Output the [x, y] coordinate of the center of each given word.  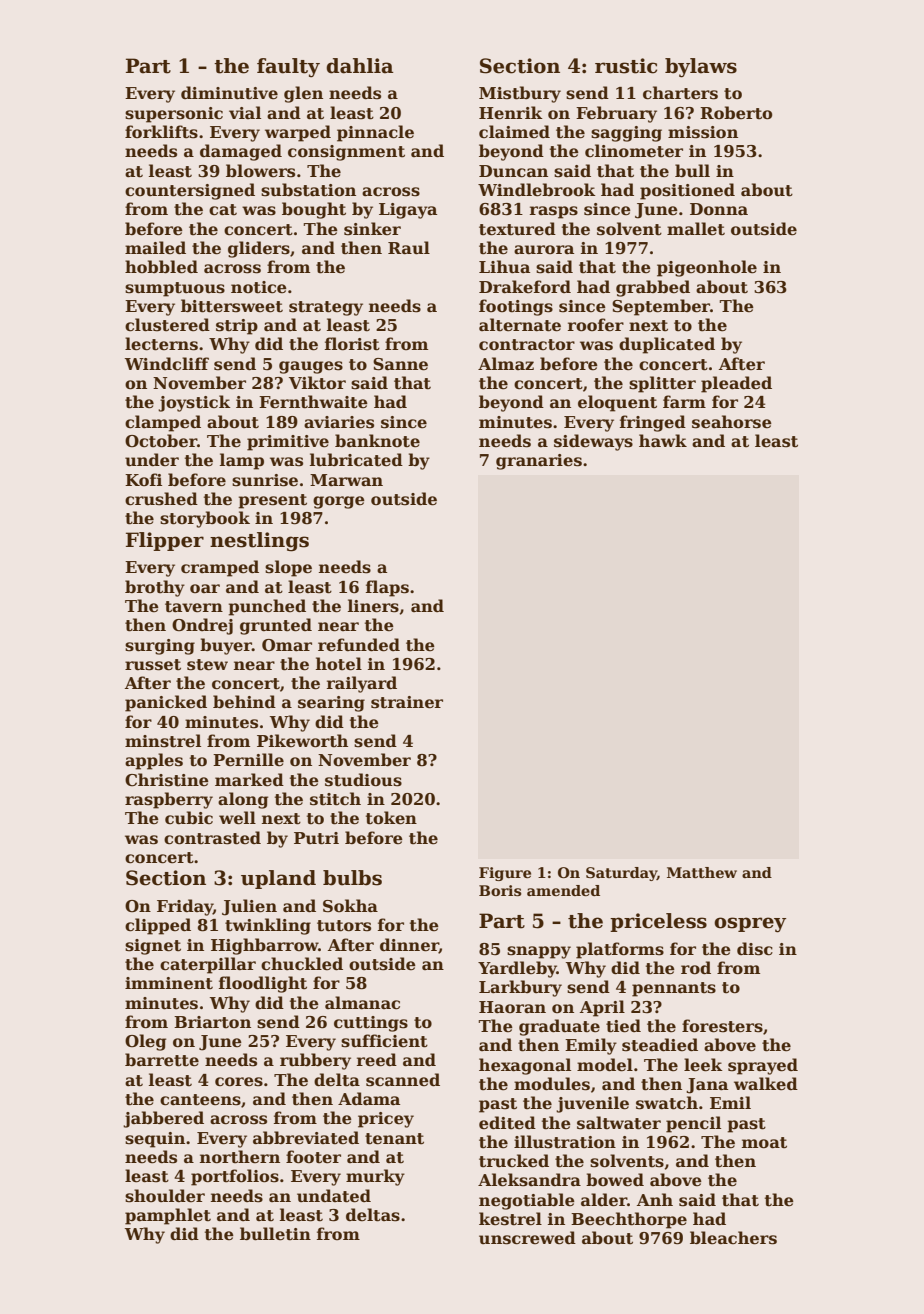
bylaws [701, 68]
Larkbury [520, 988]
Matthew [702, 872]
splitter [662, 384]
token [391, 818]
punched [267, 607]
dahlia [360, 66]
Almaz [506, 363]
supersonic [174, 115]
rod [696, 968]
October [161, 441]
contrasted [212, 838]
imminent [169, 983]
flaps [387, 588]
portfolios [235, 1177]
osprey [750, 925]
